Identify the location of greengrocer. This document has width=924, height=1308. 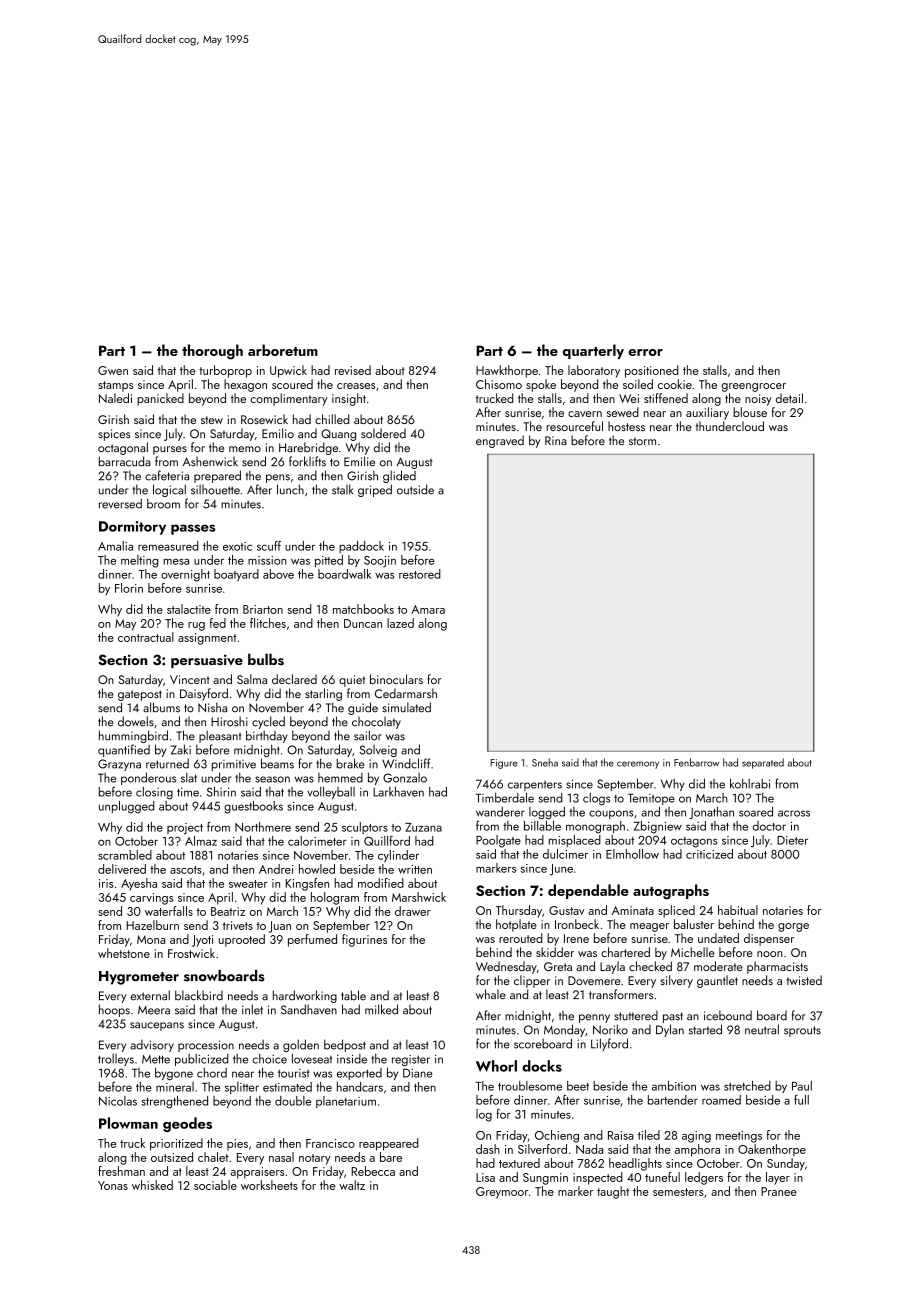
(754, 387).
